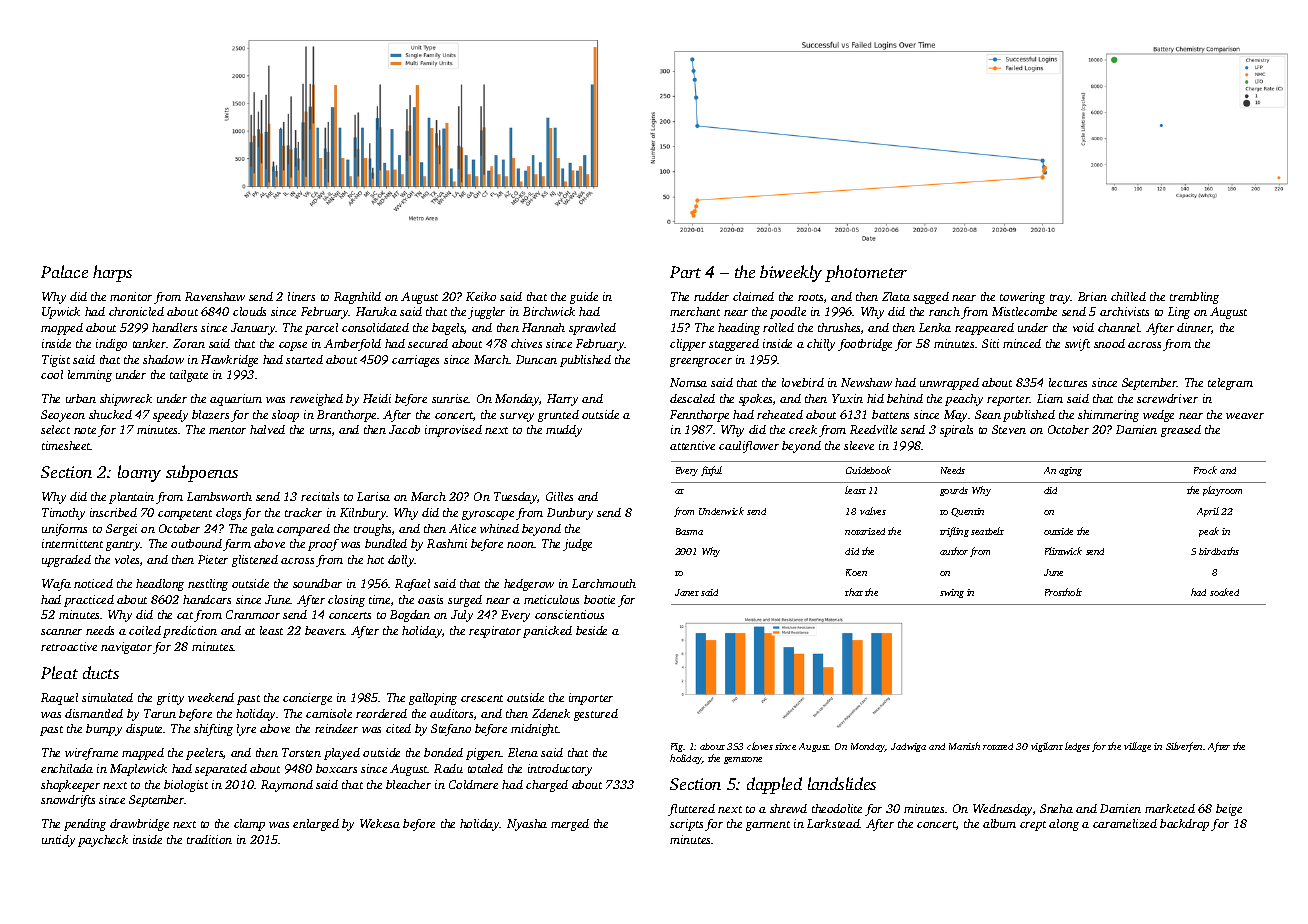 Image resolution: width=1308 pixels, height=924 pixels. What do you see at coordinates (1245, 416) in the document?
I see `weaver` at bounding box center [1245, 416].
